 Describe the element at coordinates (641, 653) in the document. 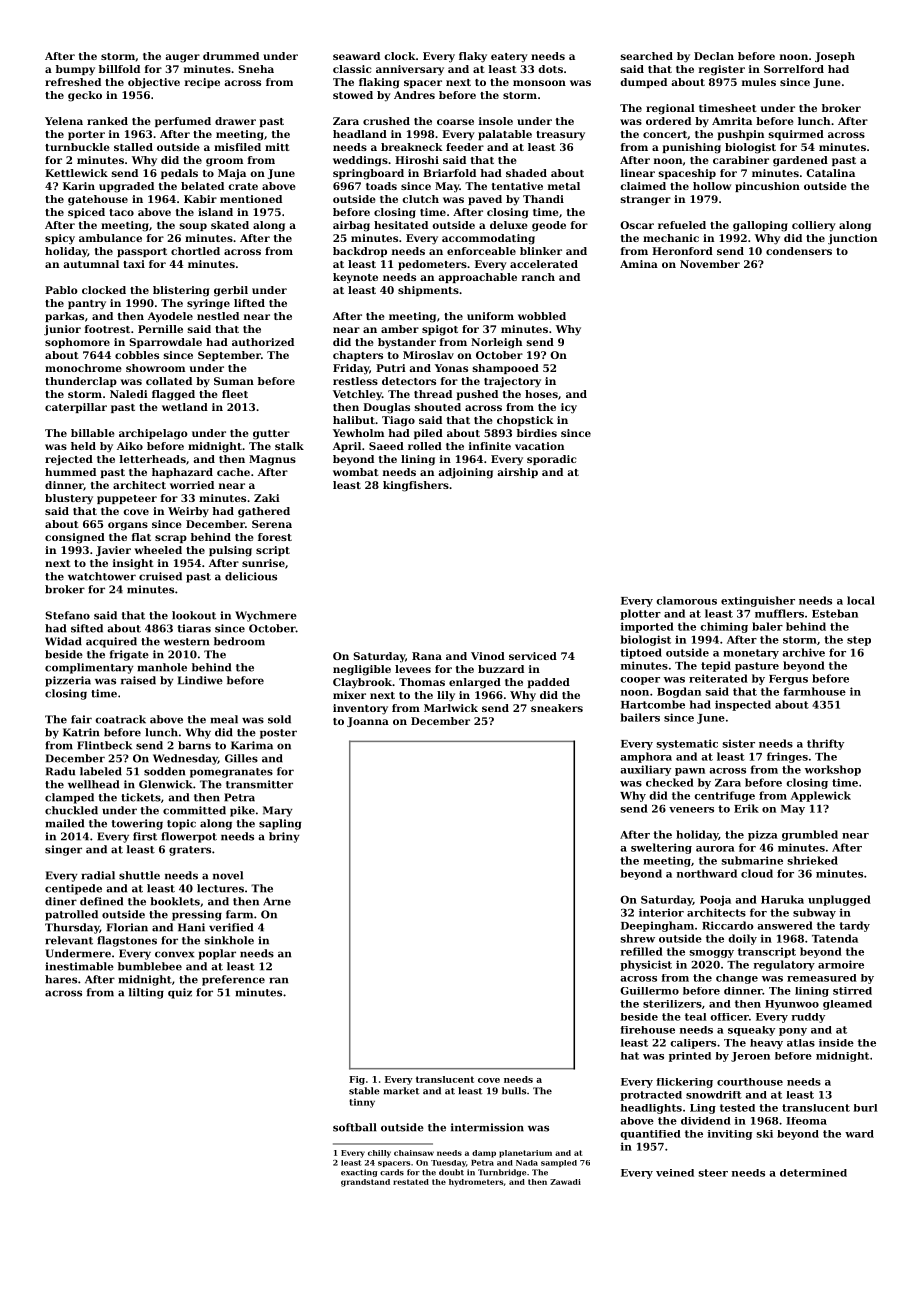

I see `tiptoed` at that location.
